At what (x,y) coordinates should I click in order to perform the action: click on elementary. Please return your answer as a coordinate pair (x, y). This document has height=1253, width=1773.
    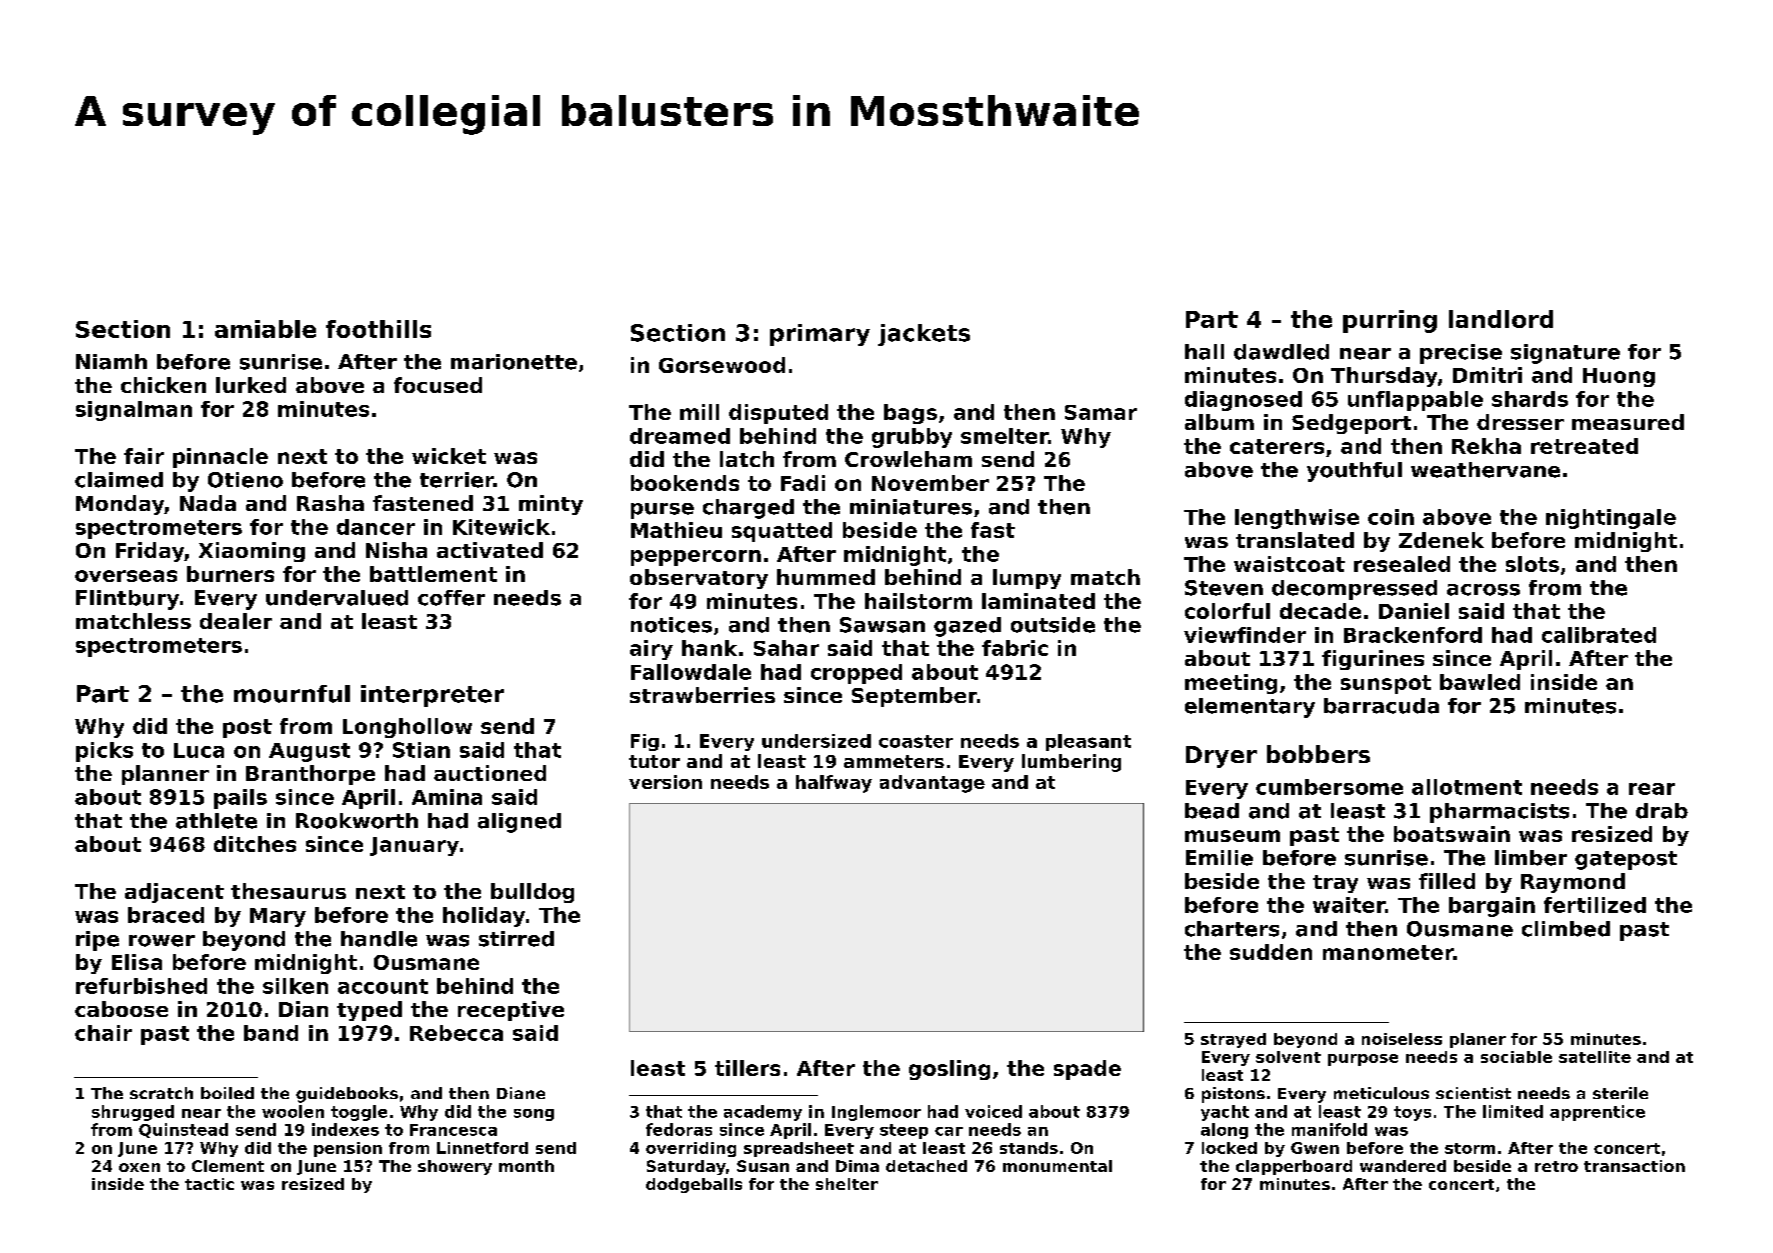
    Looking at the image, I should click on (1250, 708).
